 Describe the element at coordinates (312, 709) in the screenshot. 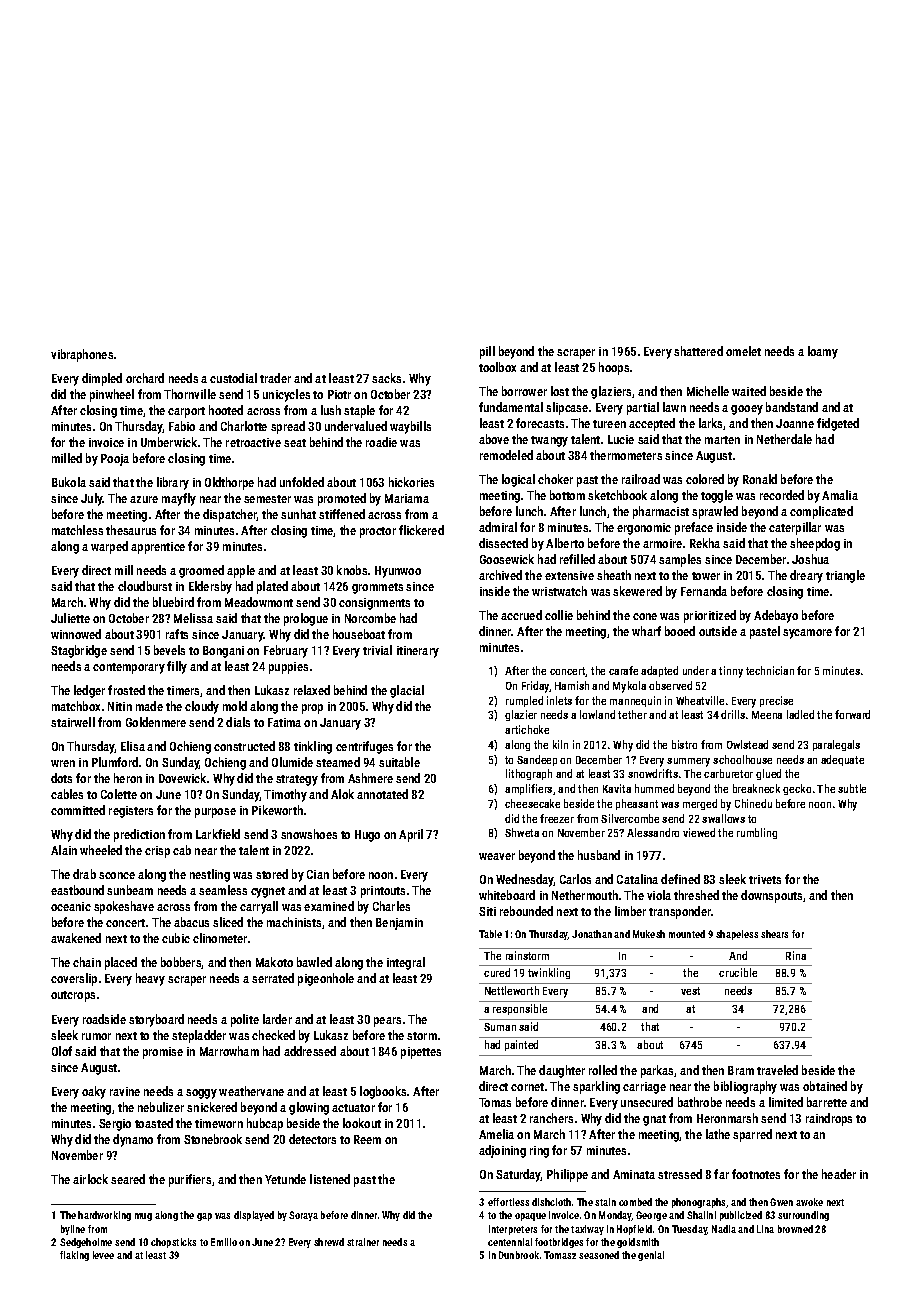

I see `prop` at that location.
